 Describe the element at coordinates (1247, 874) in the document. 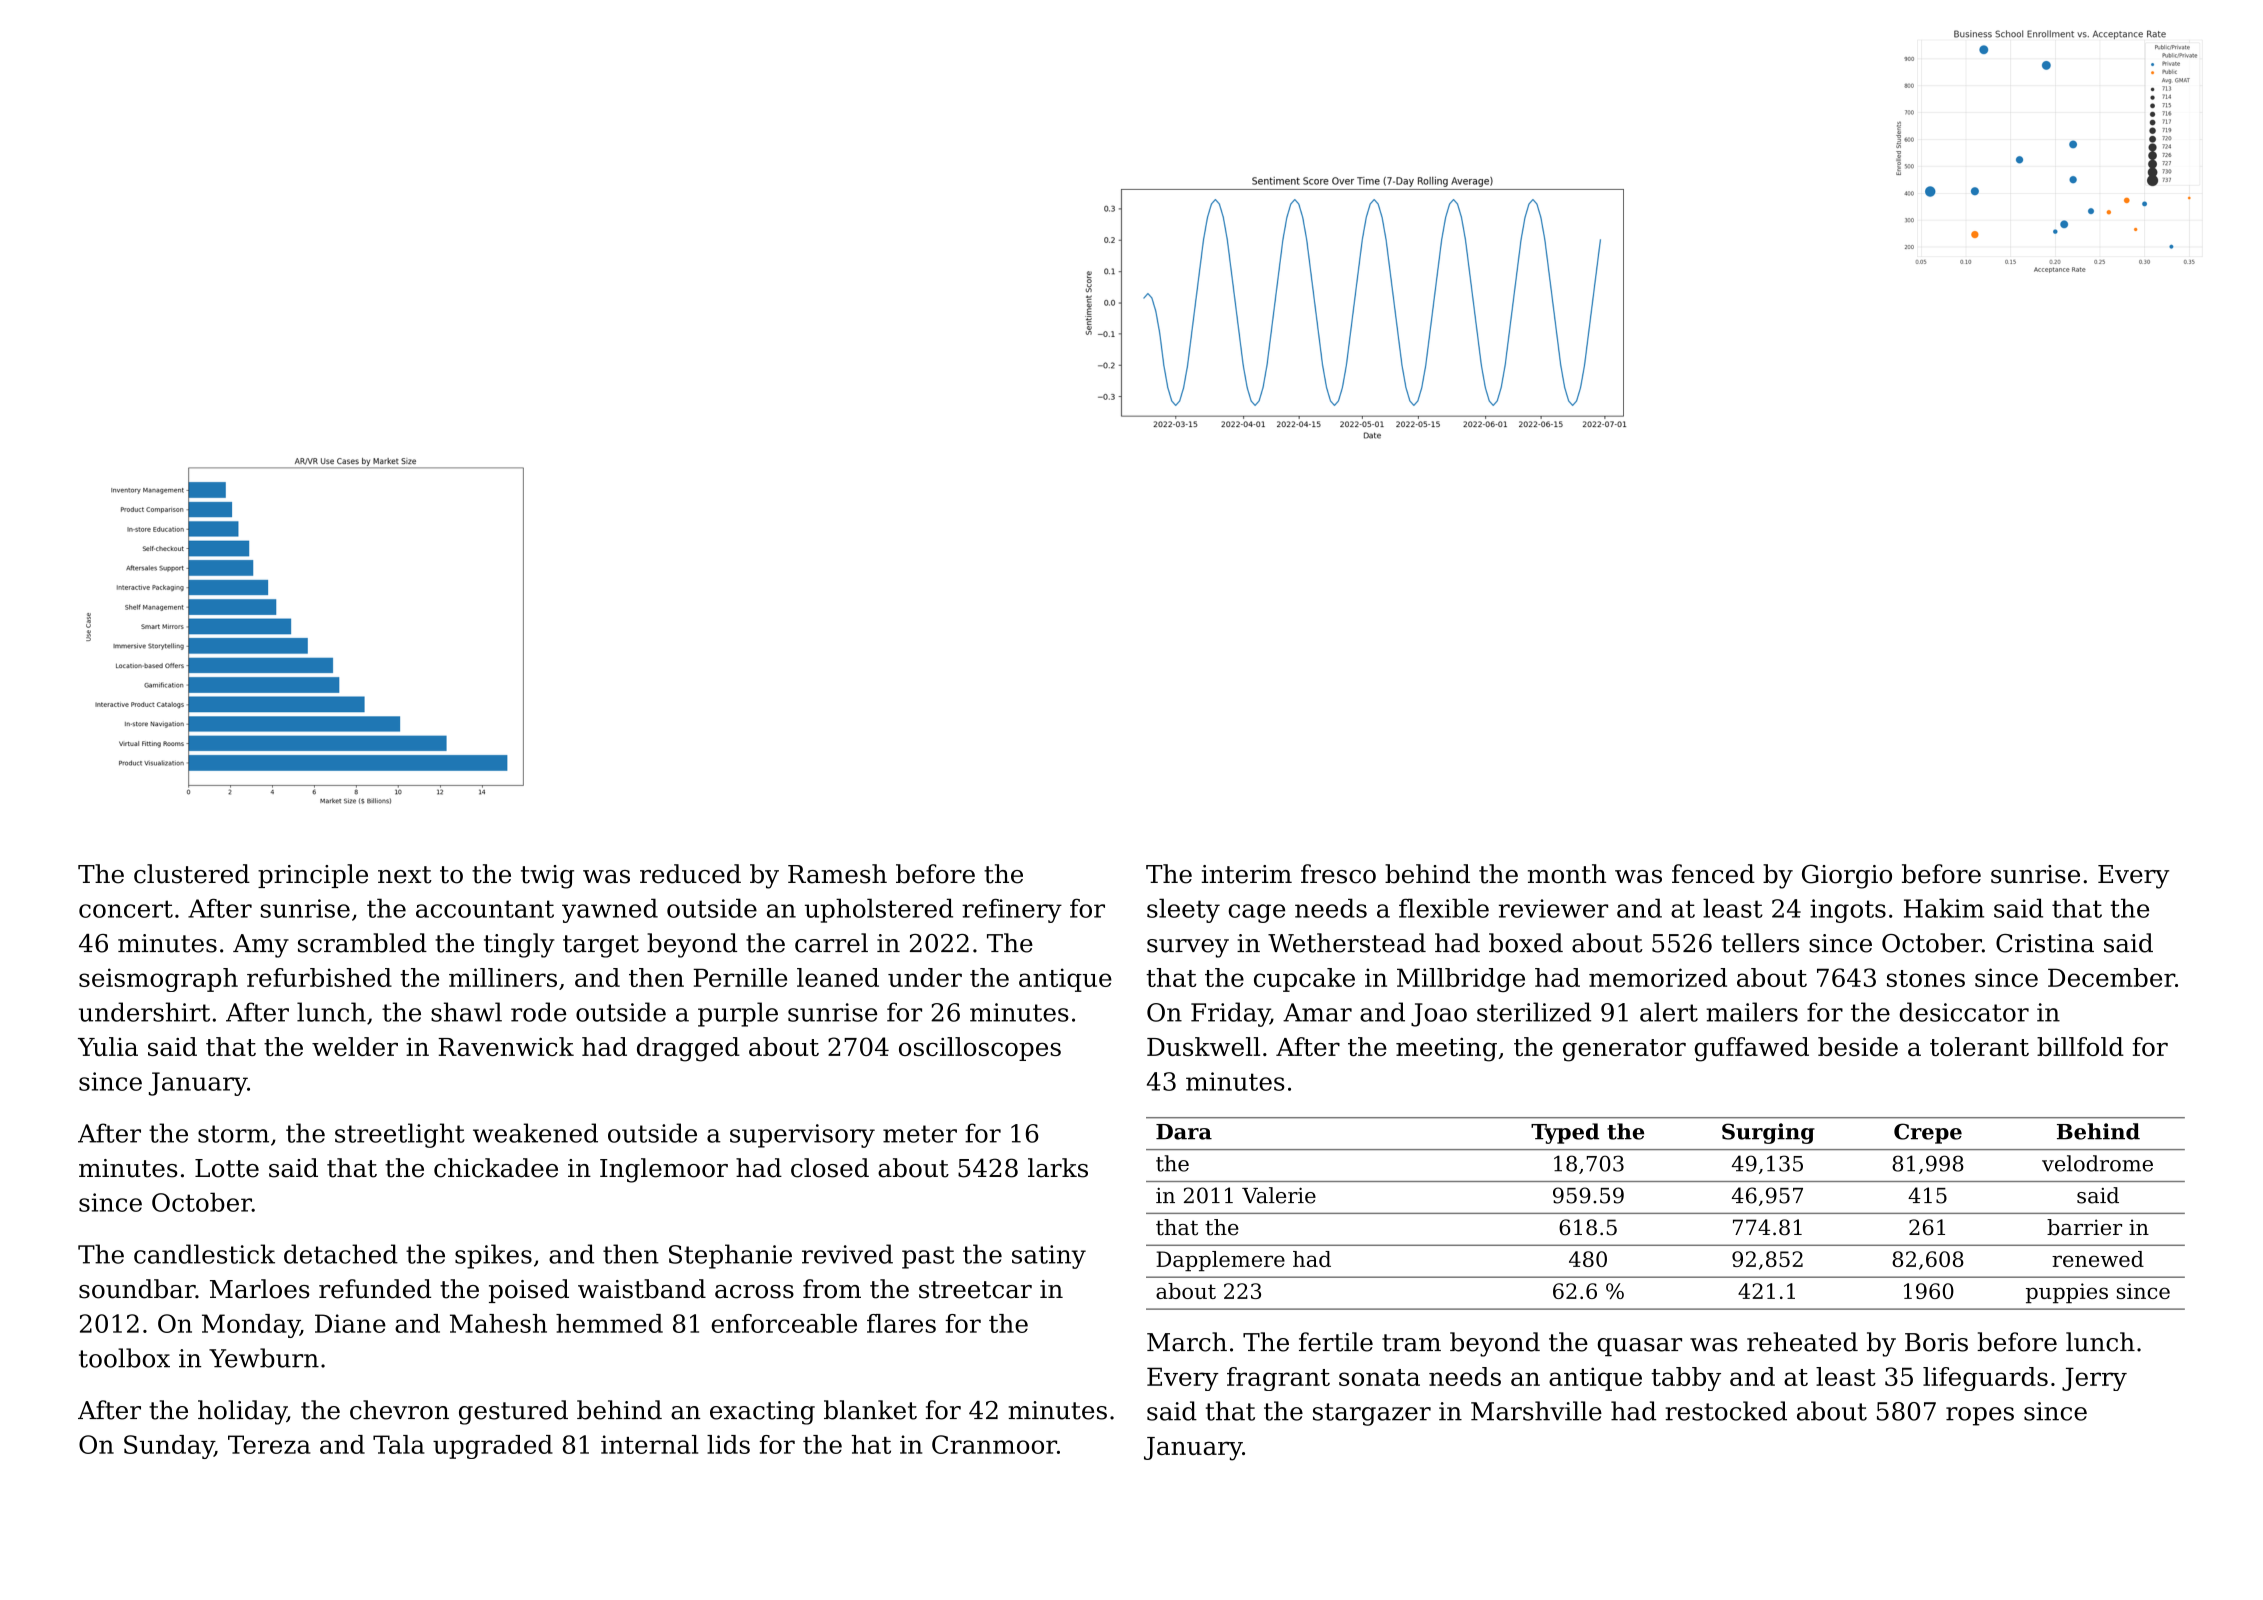

I see `interim` at that location.
